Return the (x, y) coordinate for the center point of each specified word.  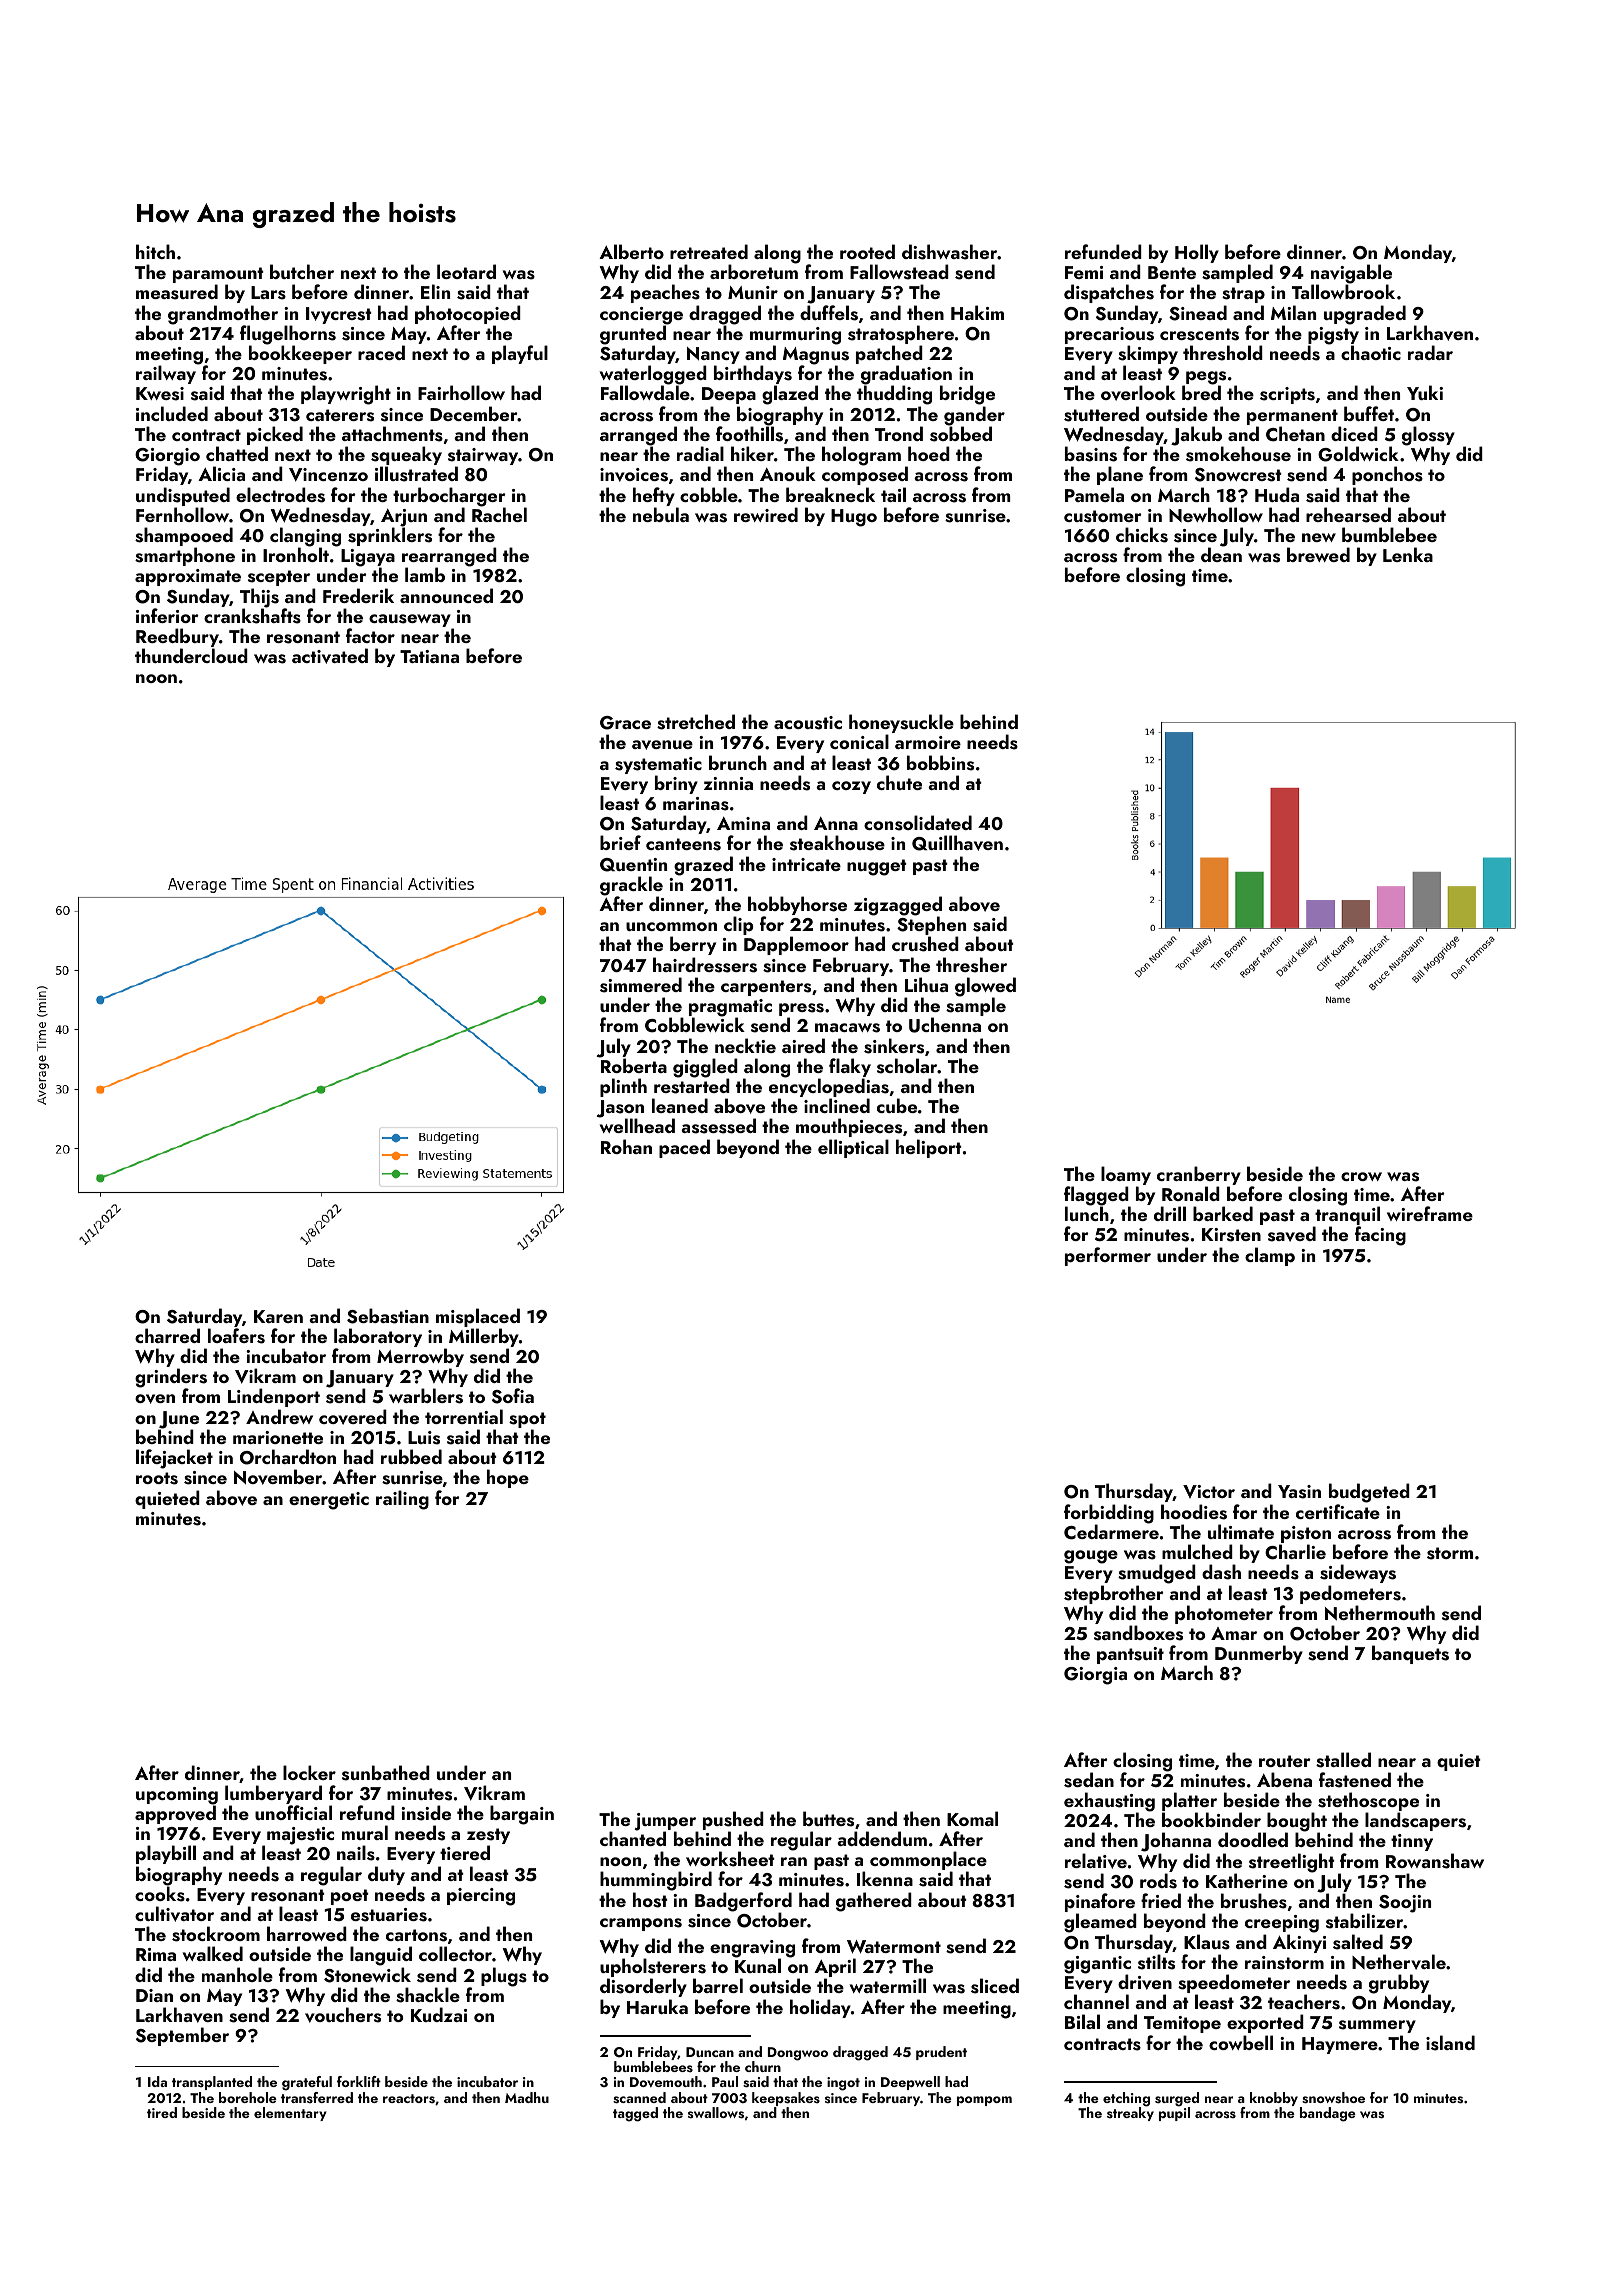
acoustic (808, 723)
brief (620, 842)
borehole (248, 2097)
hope (508, 1478)
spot (527, 1420)
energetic (329, 1501)
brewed (1318, 554)
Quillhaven (957, 843)
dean (1221, 555)
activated (330, 656)
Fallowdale (645, 393)
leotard (466, 271)
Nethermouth (1380, 1612)
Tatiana (429, 656)
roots (157, 1478)
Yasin (1299, 1492)
